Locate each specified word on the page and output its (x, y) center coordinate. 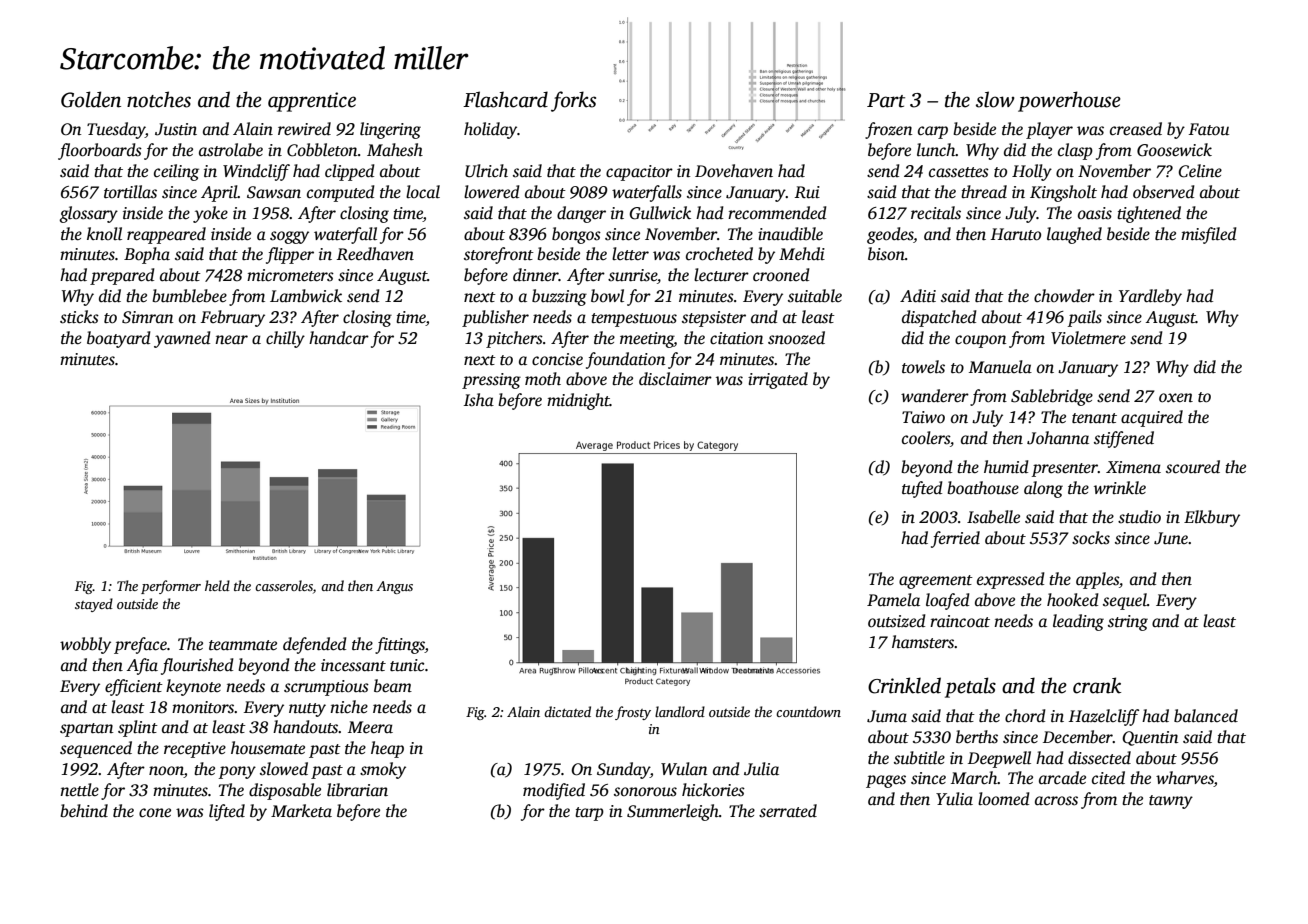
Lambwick (306, 296)
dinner (536, 275)
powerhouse (1069, 101)
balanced (1206, 716)
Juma (887, 716)
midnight (578, 401)
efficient (134, 687)
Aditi (918, 296)
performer (171, 587)
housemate (268, 748)
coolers (926, 438)
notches (159, 99)
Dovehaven (734, 171)
